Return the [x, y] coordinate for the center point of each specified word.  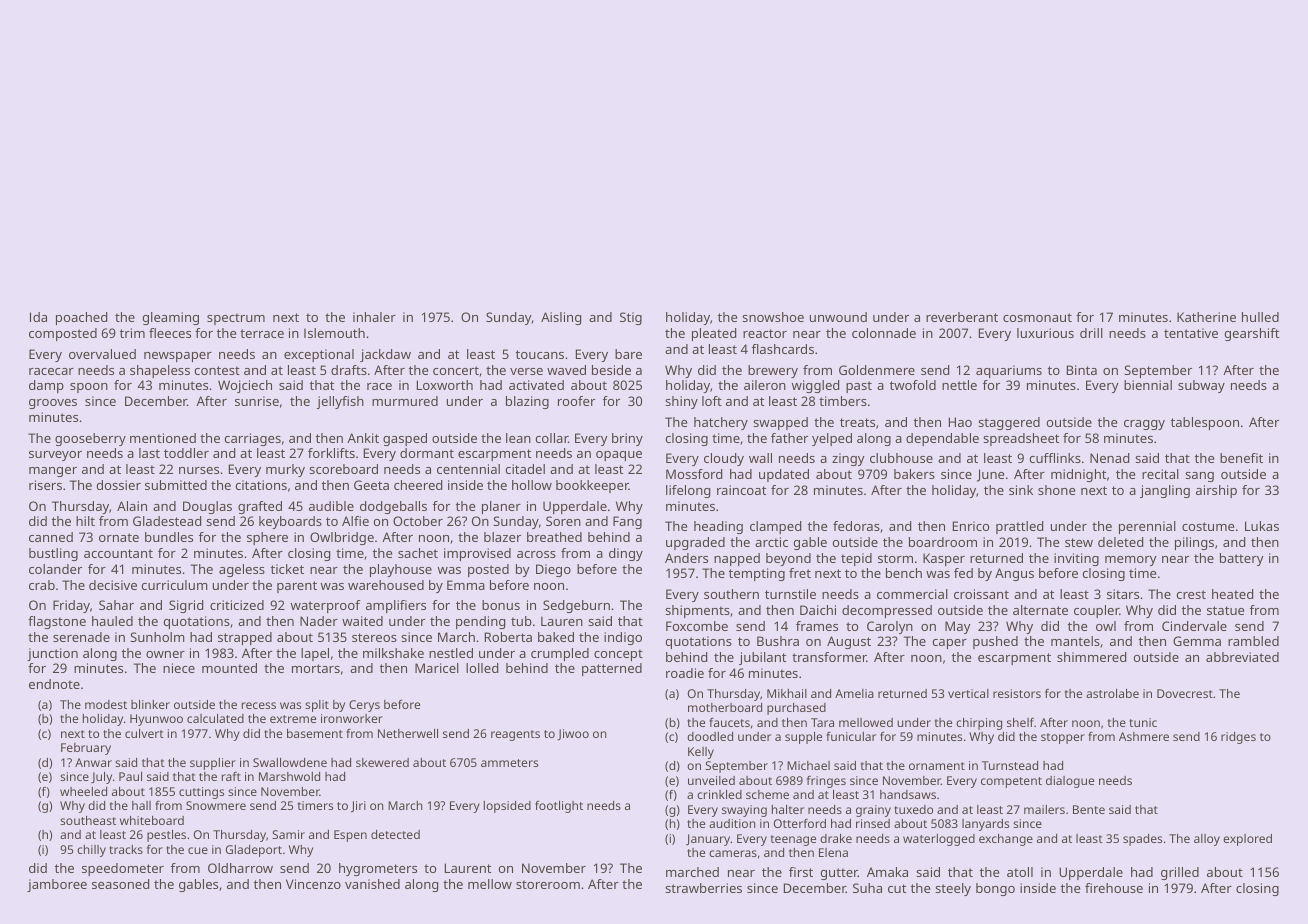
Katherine [1206, 317]
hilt [85, 521]
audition [732, 823]
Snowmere [216, 805]
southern [731, 594]
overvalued [102, 354]
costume [1208, 526]
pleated [714, 334]
